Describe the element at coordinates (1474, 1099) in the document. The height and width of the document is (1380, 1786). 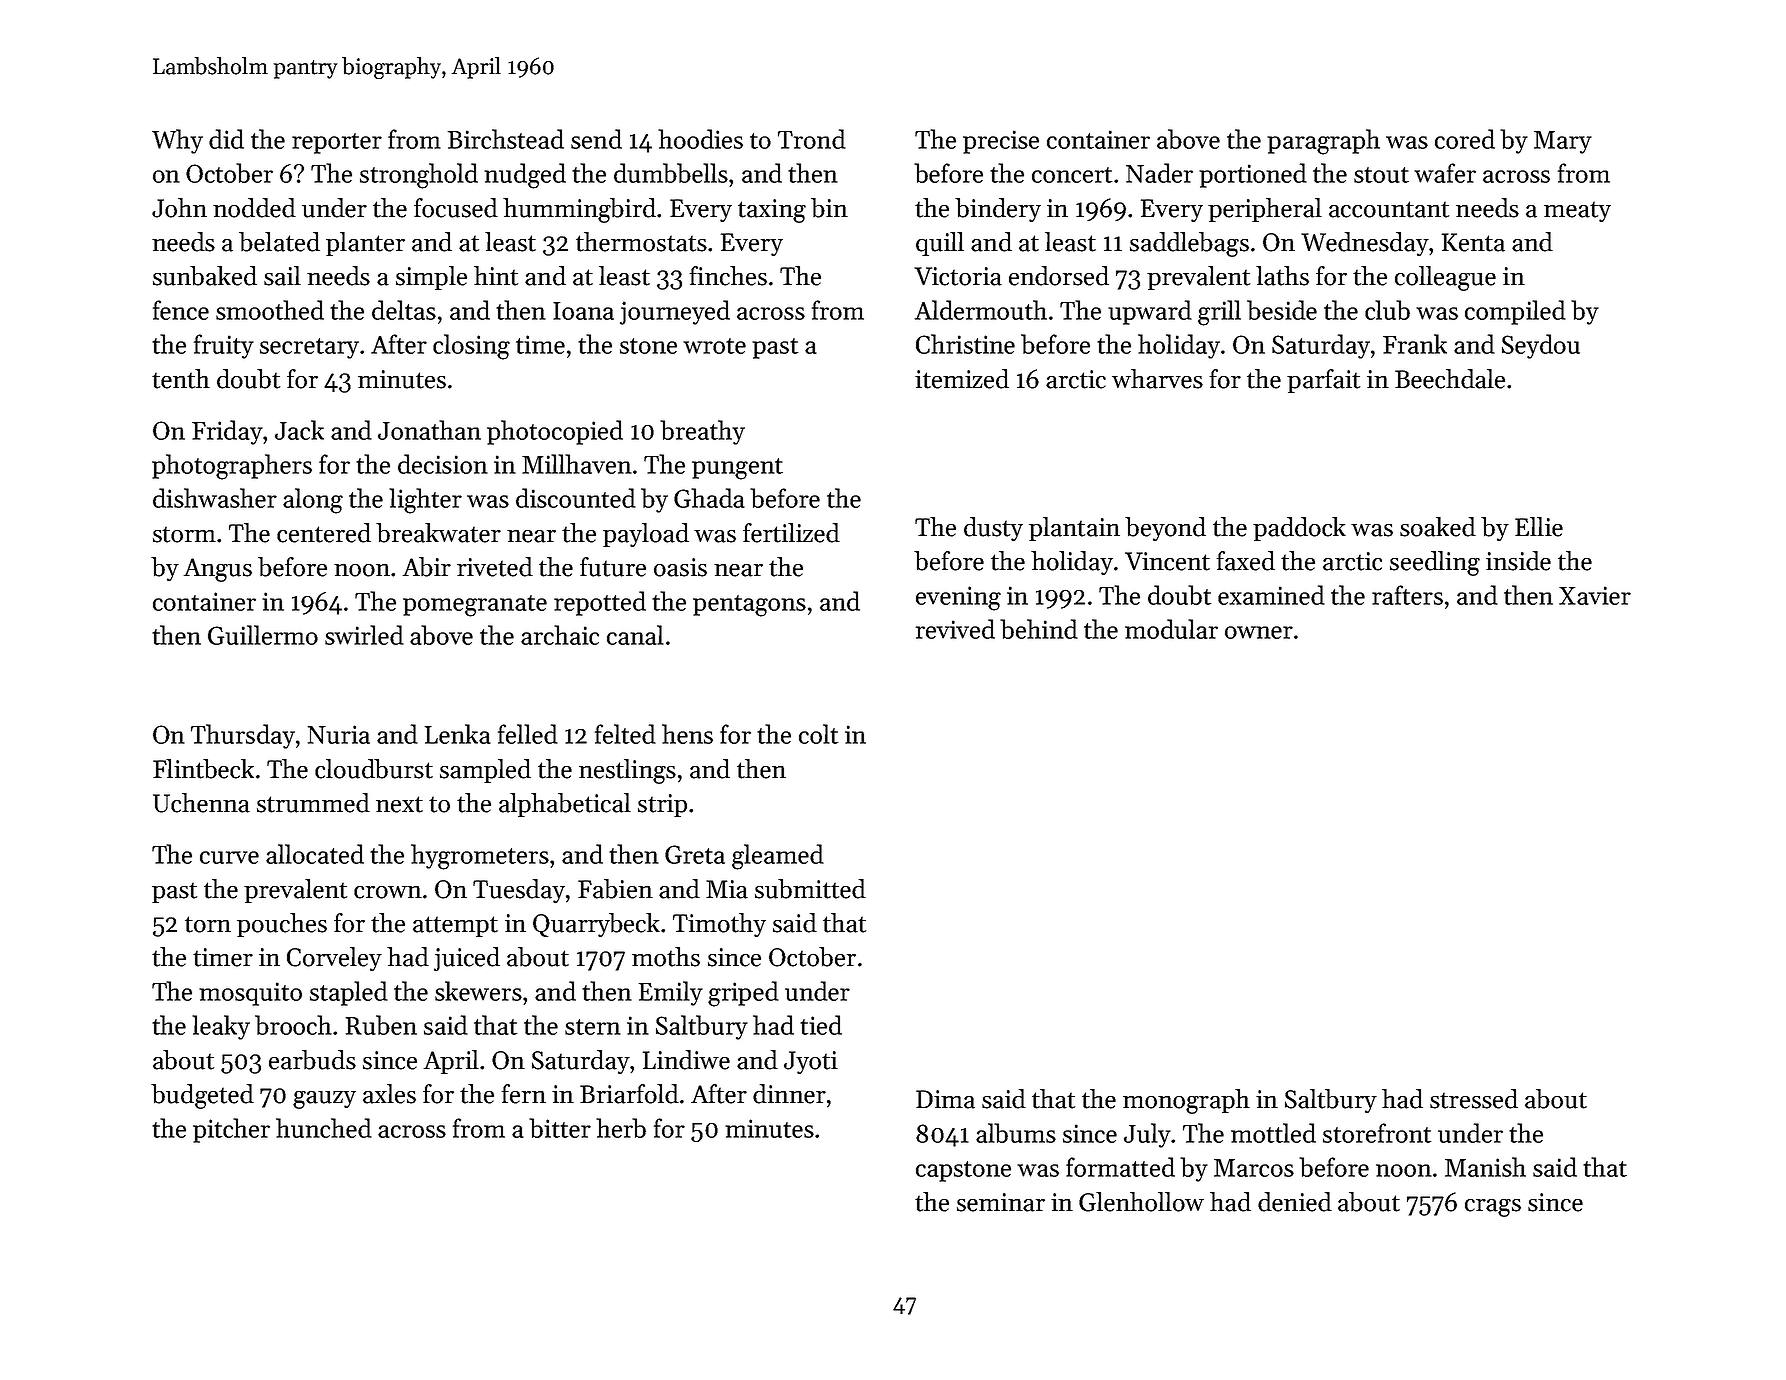
I see `stressed` at that location.
